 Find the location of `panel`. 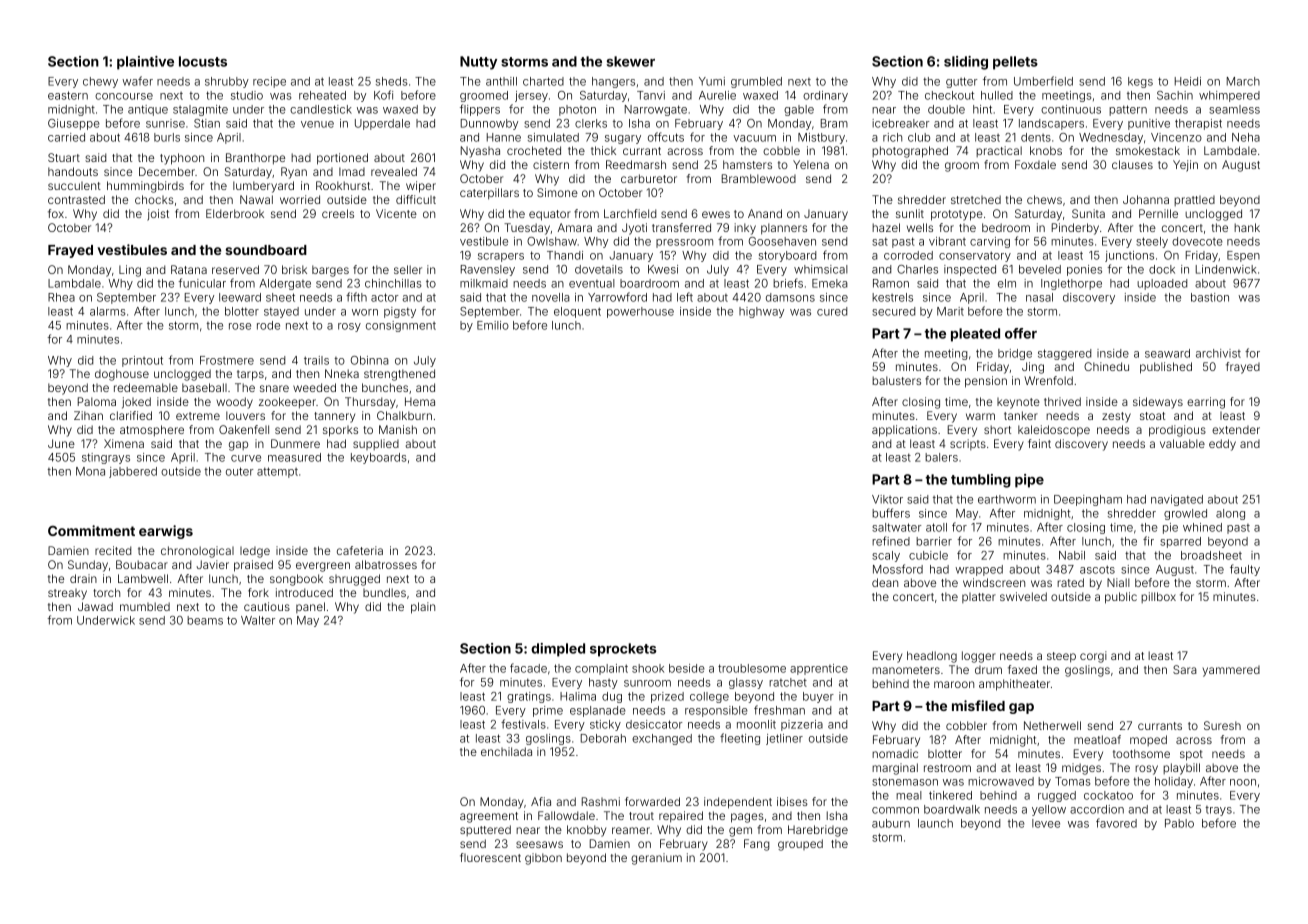

panel is located at coordinates (310, 607).
